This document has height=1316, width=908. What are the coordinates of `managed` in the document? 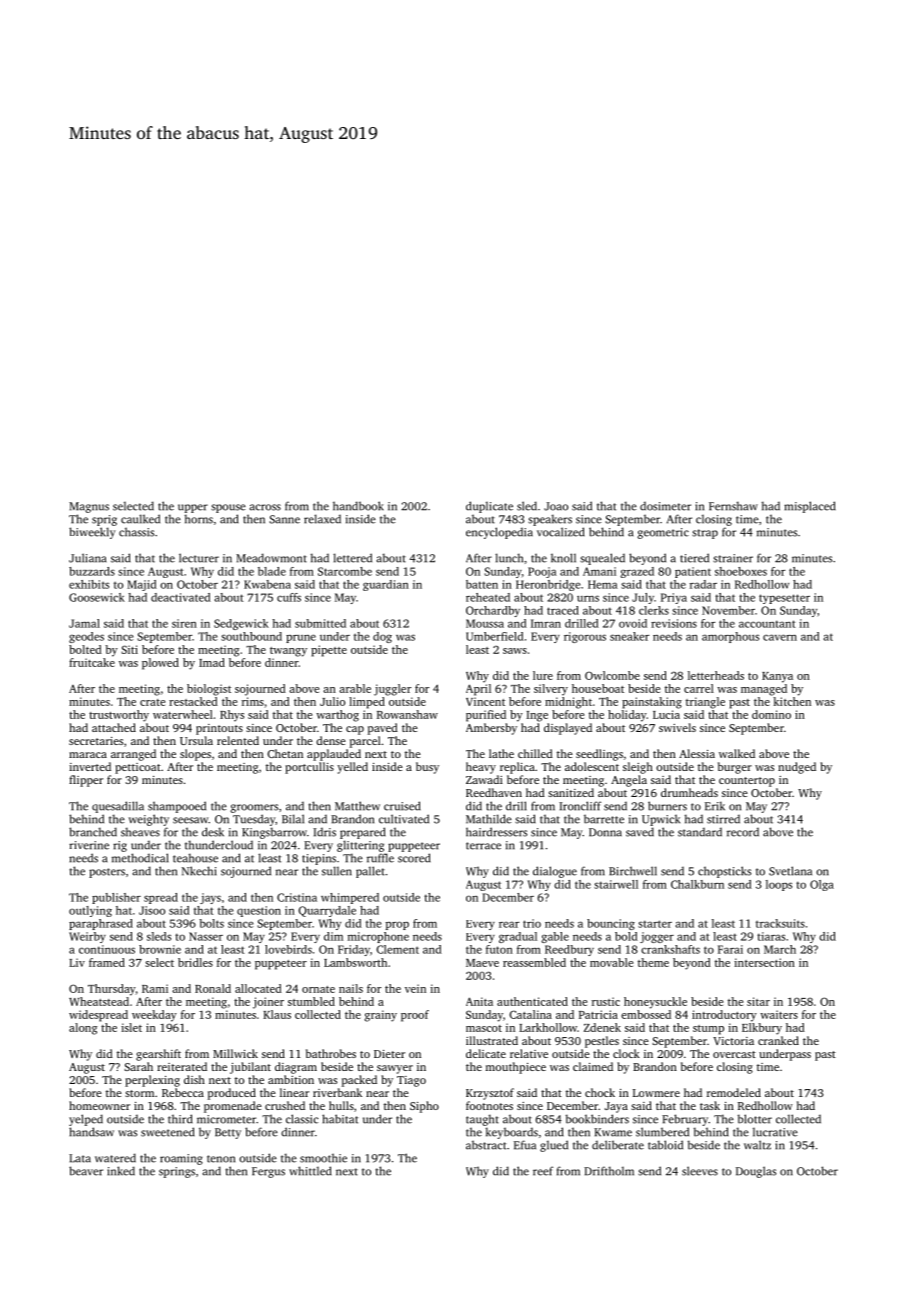 It's located at (764, 690).
